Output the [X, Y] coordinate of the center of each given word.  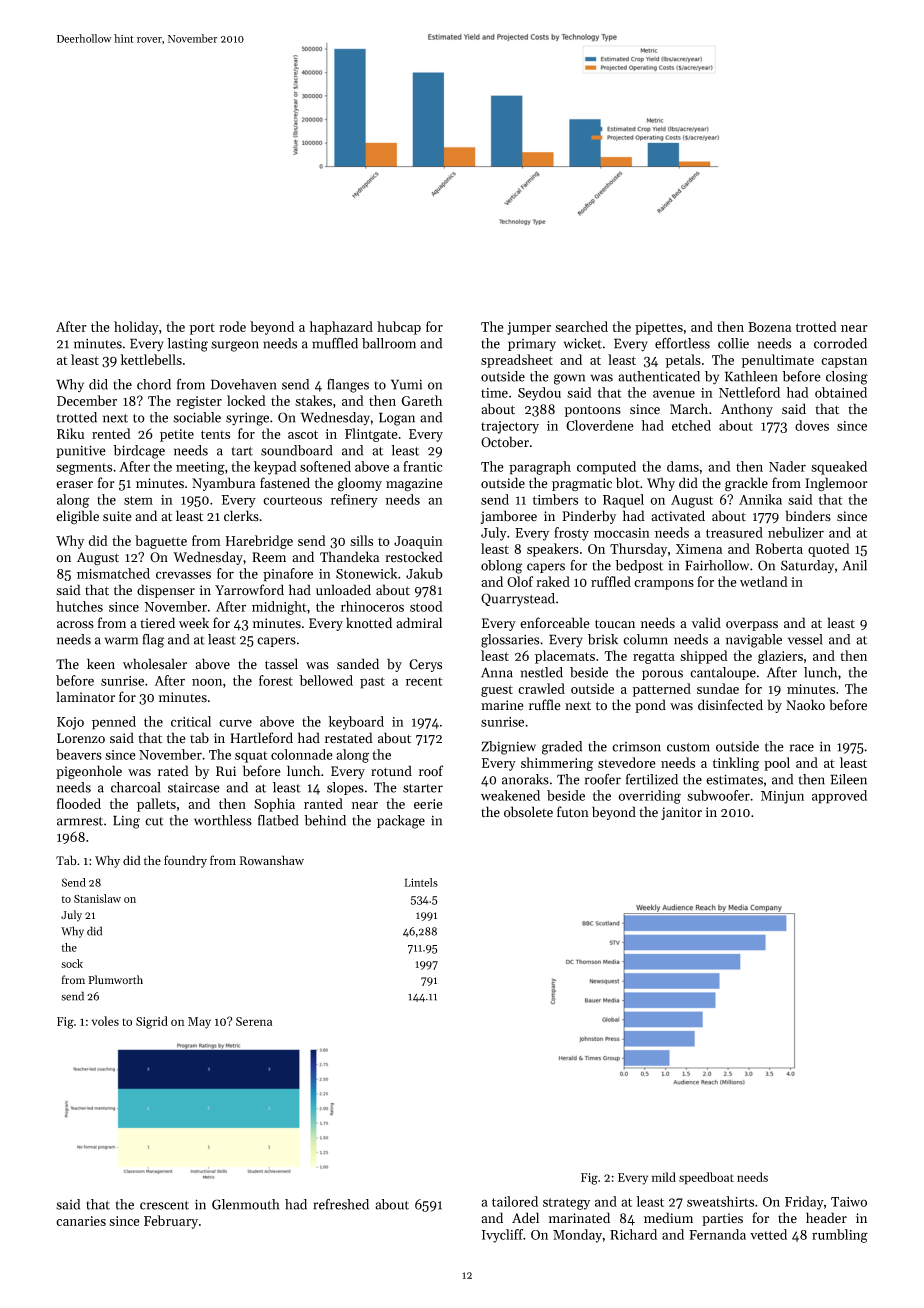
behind [325, 820]
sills [361, 540]
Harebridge [259, 542]
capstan [844, 362]
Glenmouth [245, 1204]
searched [581, 326]
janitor [681, 813]
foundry [185, 861]
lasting [187, 345]
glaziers [780, 657]
